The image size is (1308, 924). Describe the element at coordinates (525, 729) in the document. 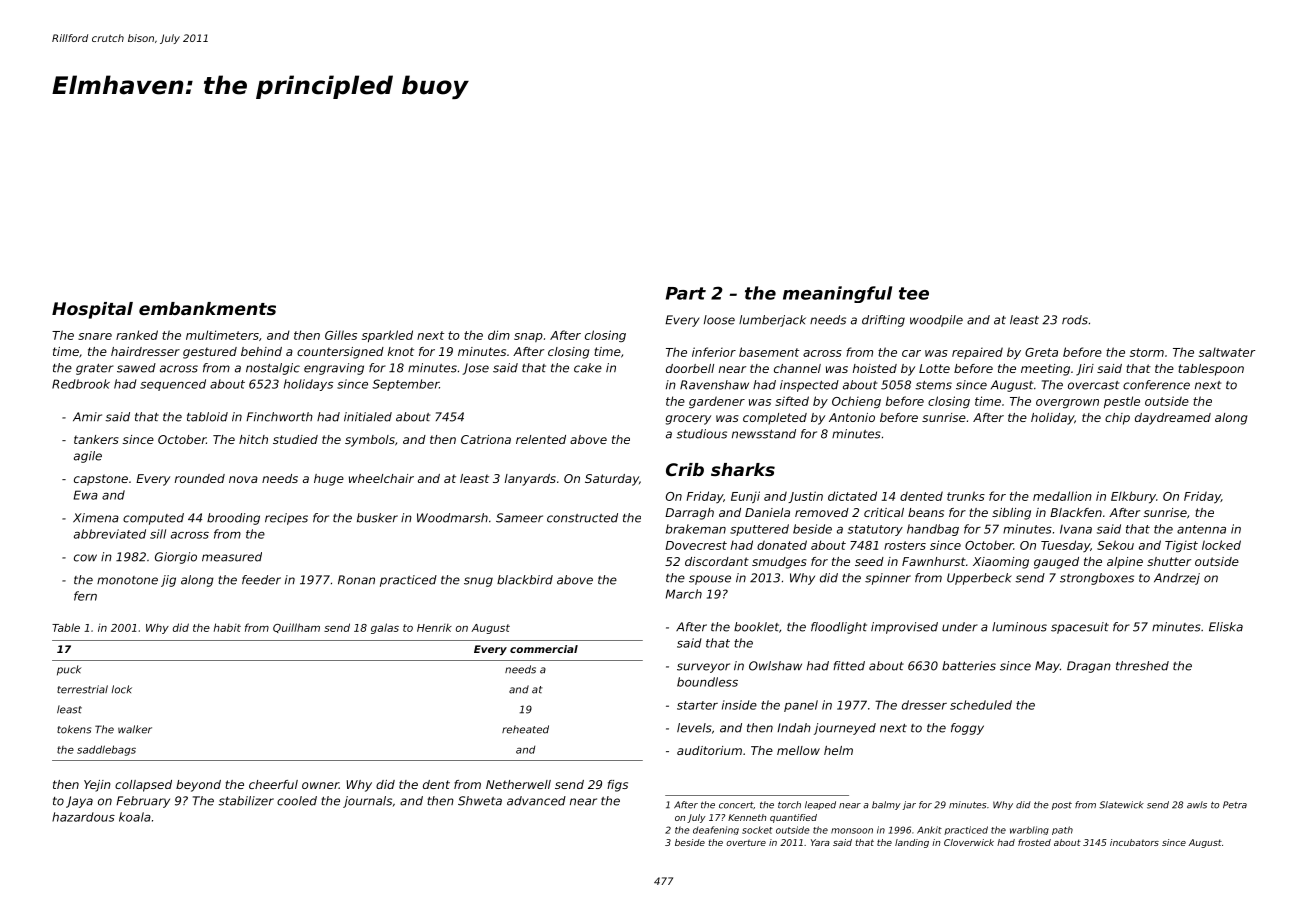

I see `reheated` at that location.
